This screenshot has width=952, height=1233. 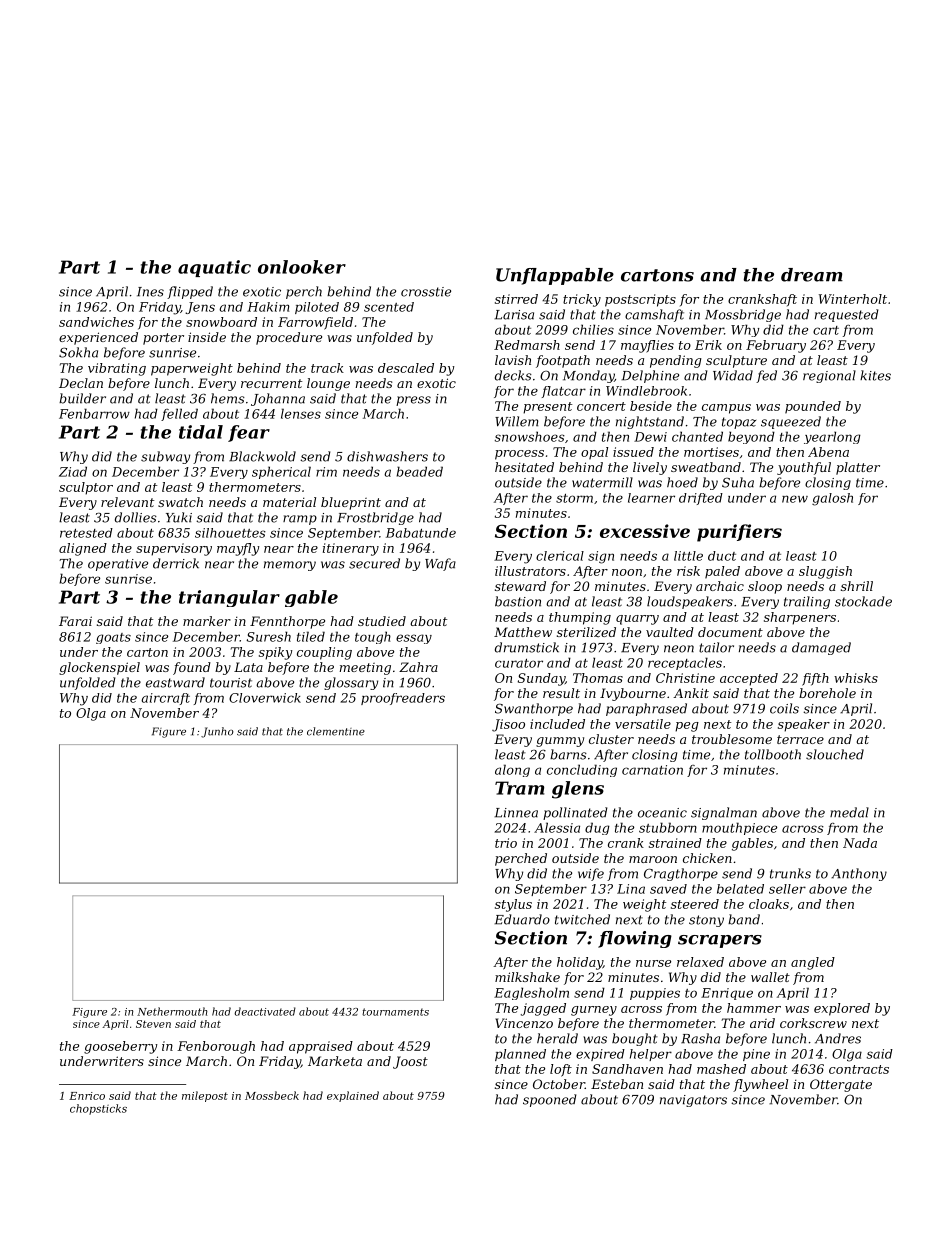 What do you see at coordinates (387, 456) in the screenshot?
I see `dishwashers` at bounding box center [387, 456].
